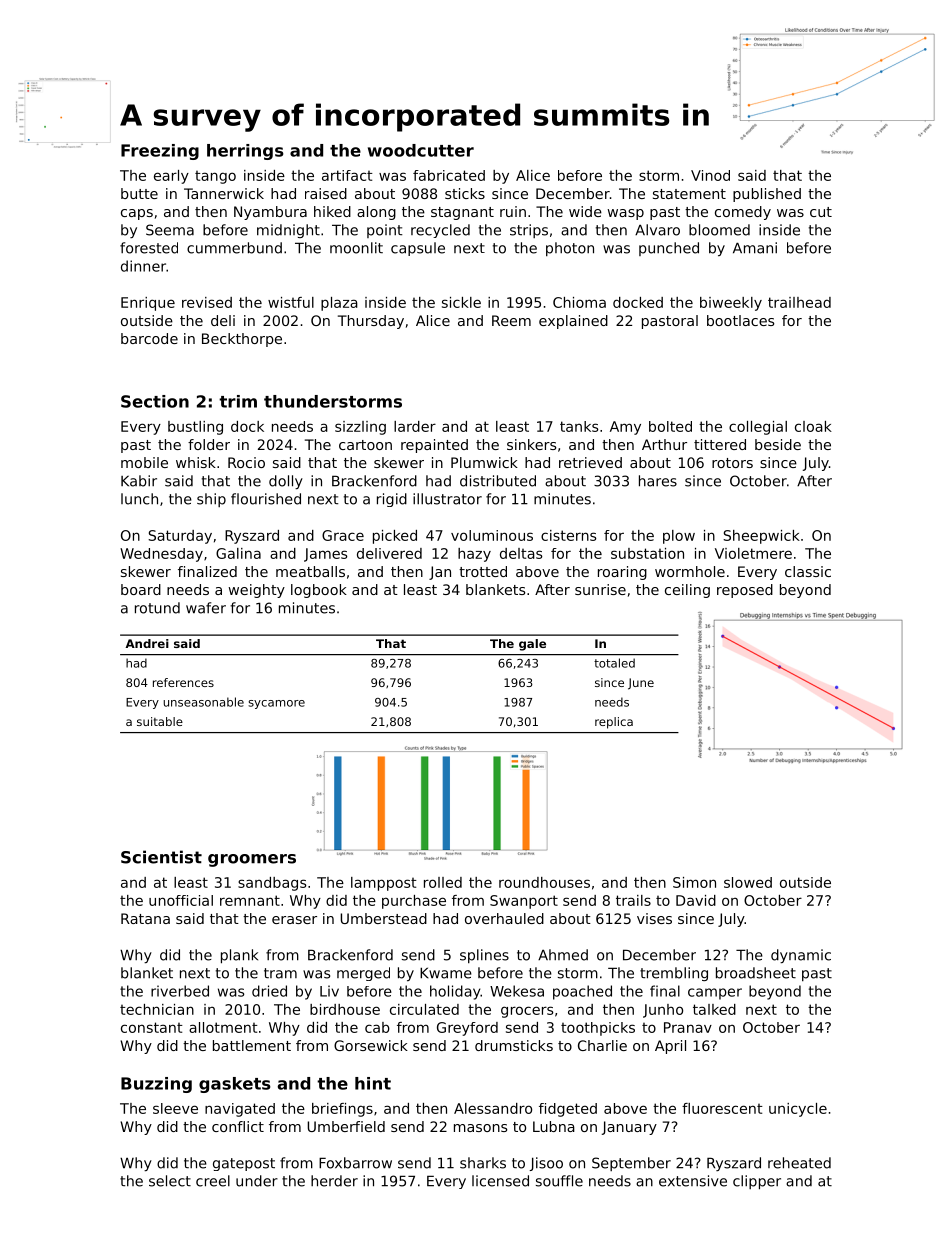 Image resolution: width=952 pixels, height=1233 pixels. What do you see at coordinates (670, 426) in the screenshot?
I see `bolted` at bounding box center [670, 426].
